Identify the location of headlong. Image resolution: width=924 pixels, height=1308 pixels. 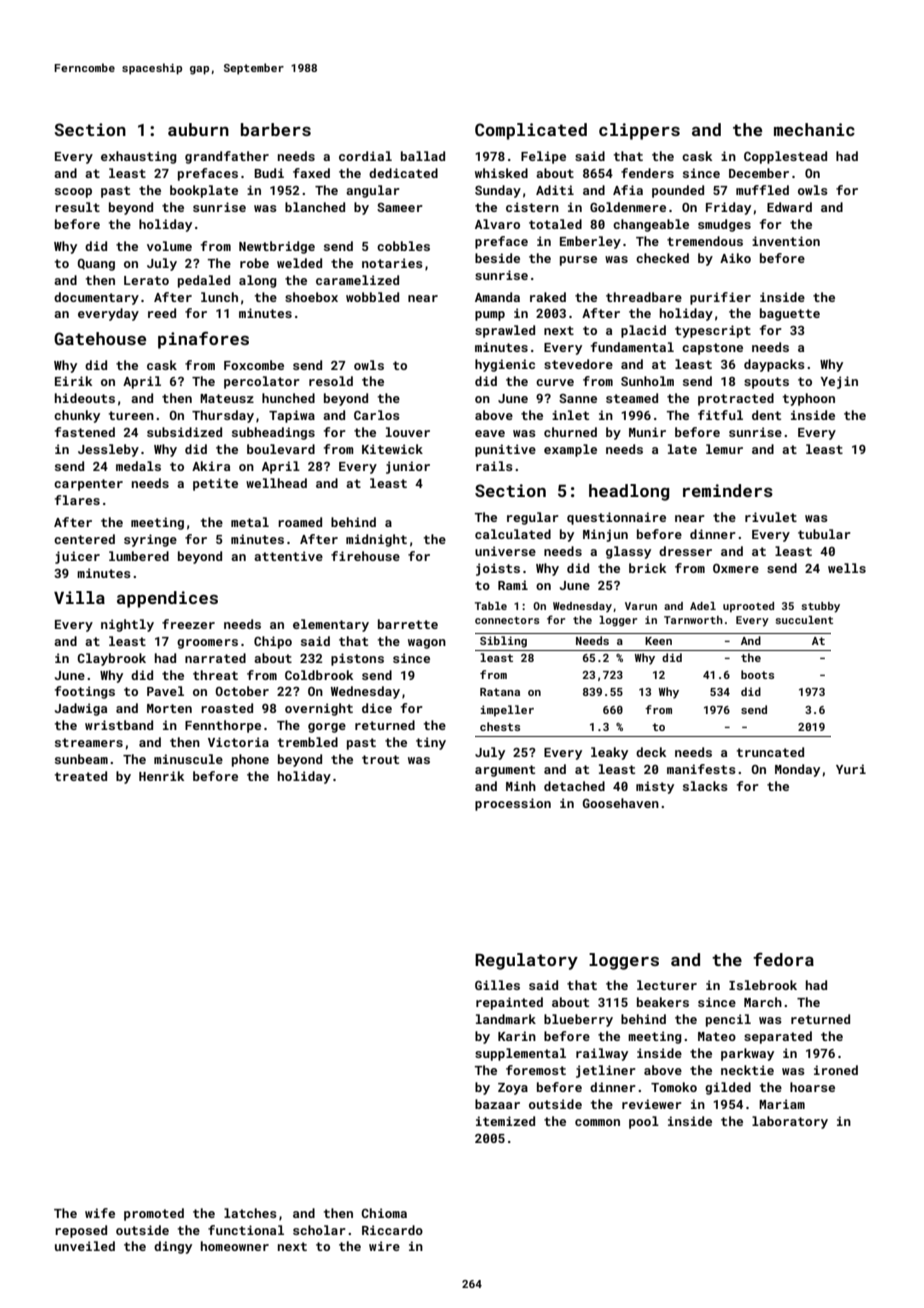
(629, 492).
